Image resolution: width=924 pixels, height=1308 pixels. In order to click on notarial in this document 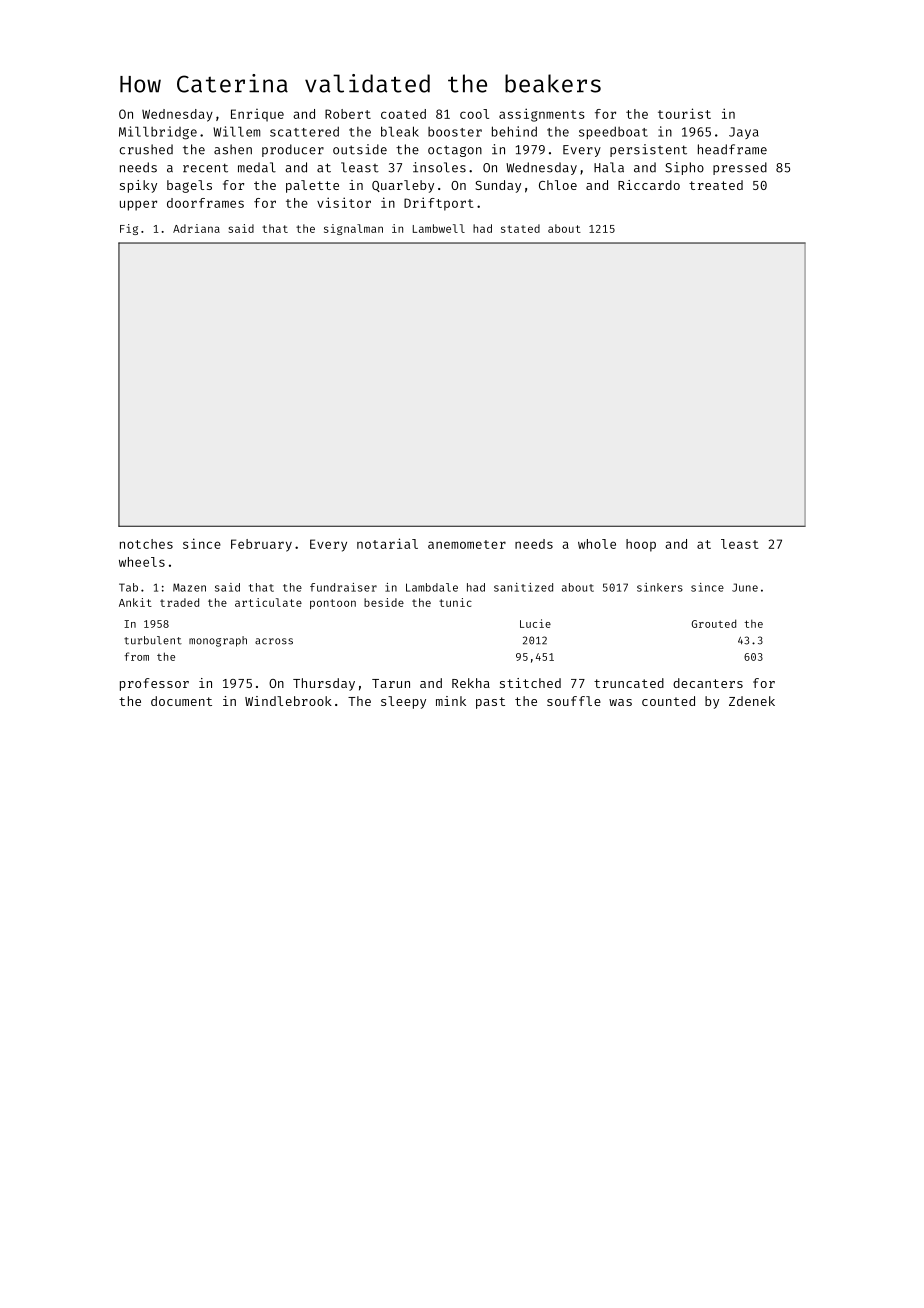, I will do `click(387, 543)`.
